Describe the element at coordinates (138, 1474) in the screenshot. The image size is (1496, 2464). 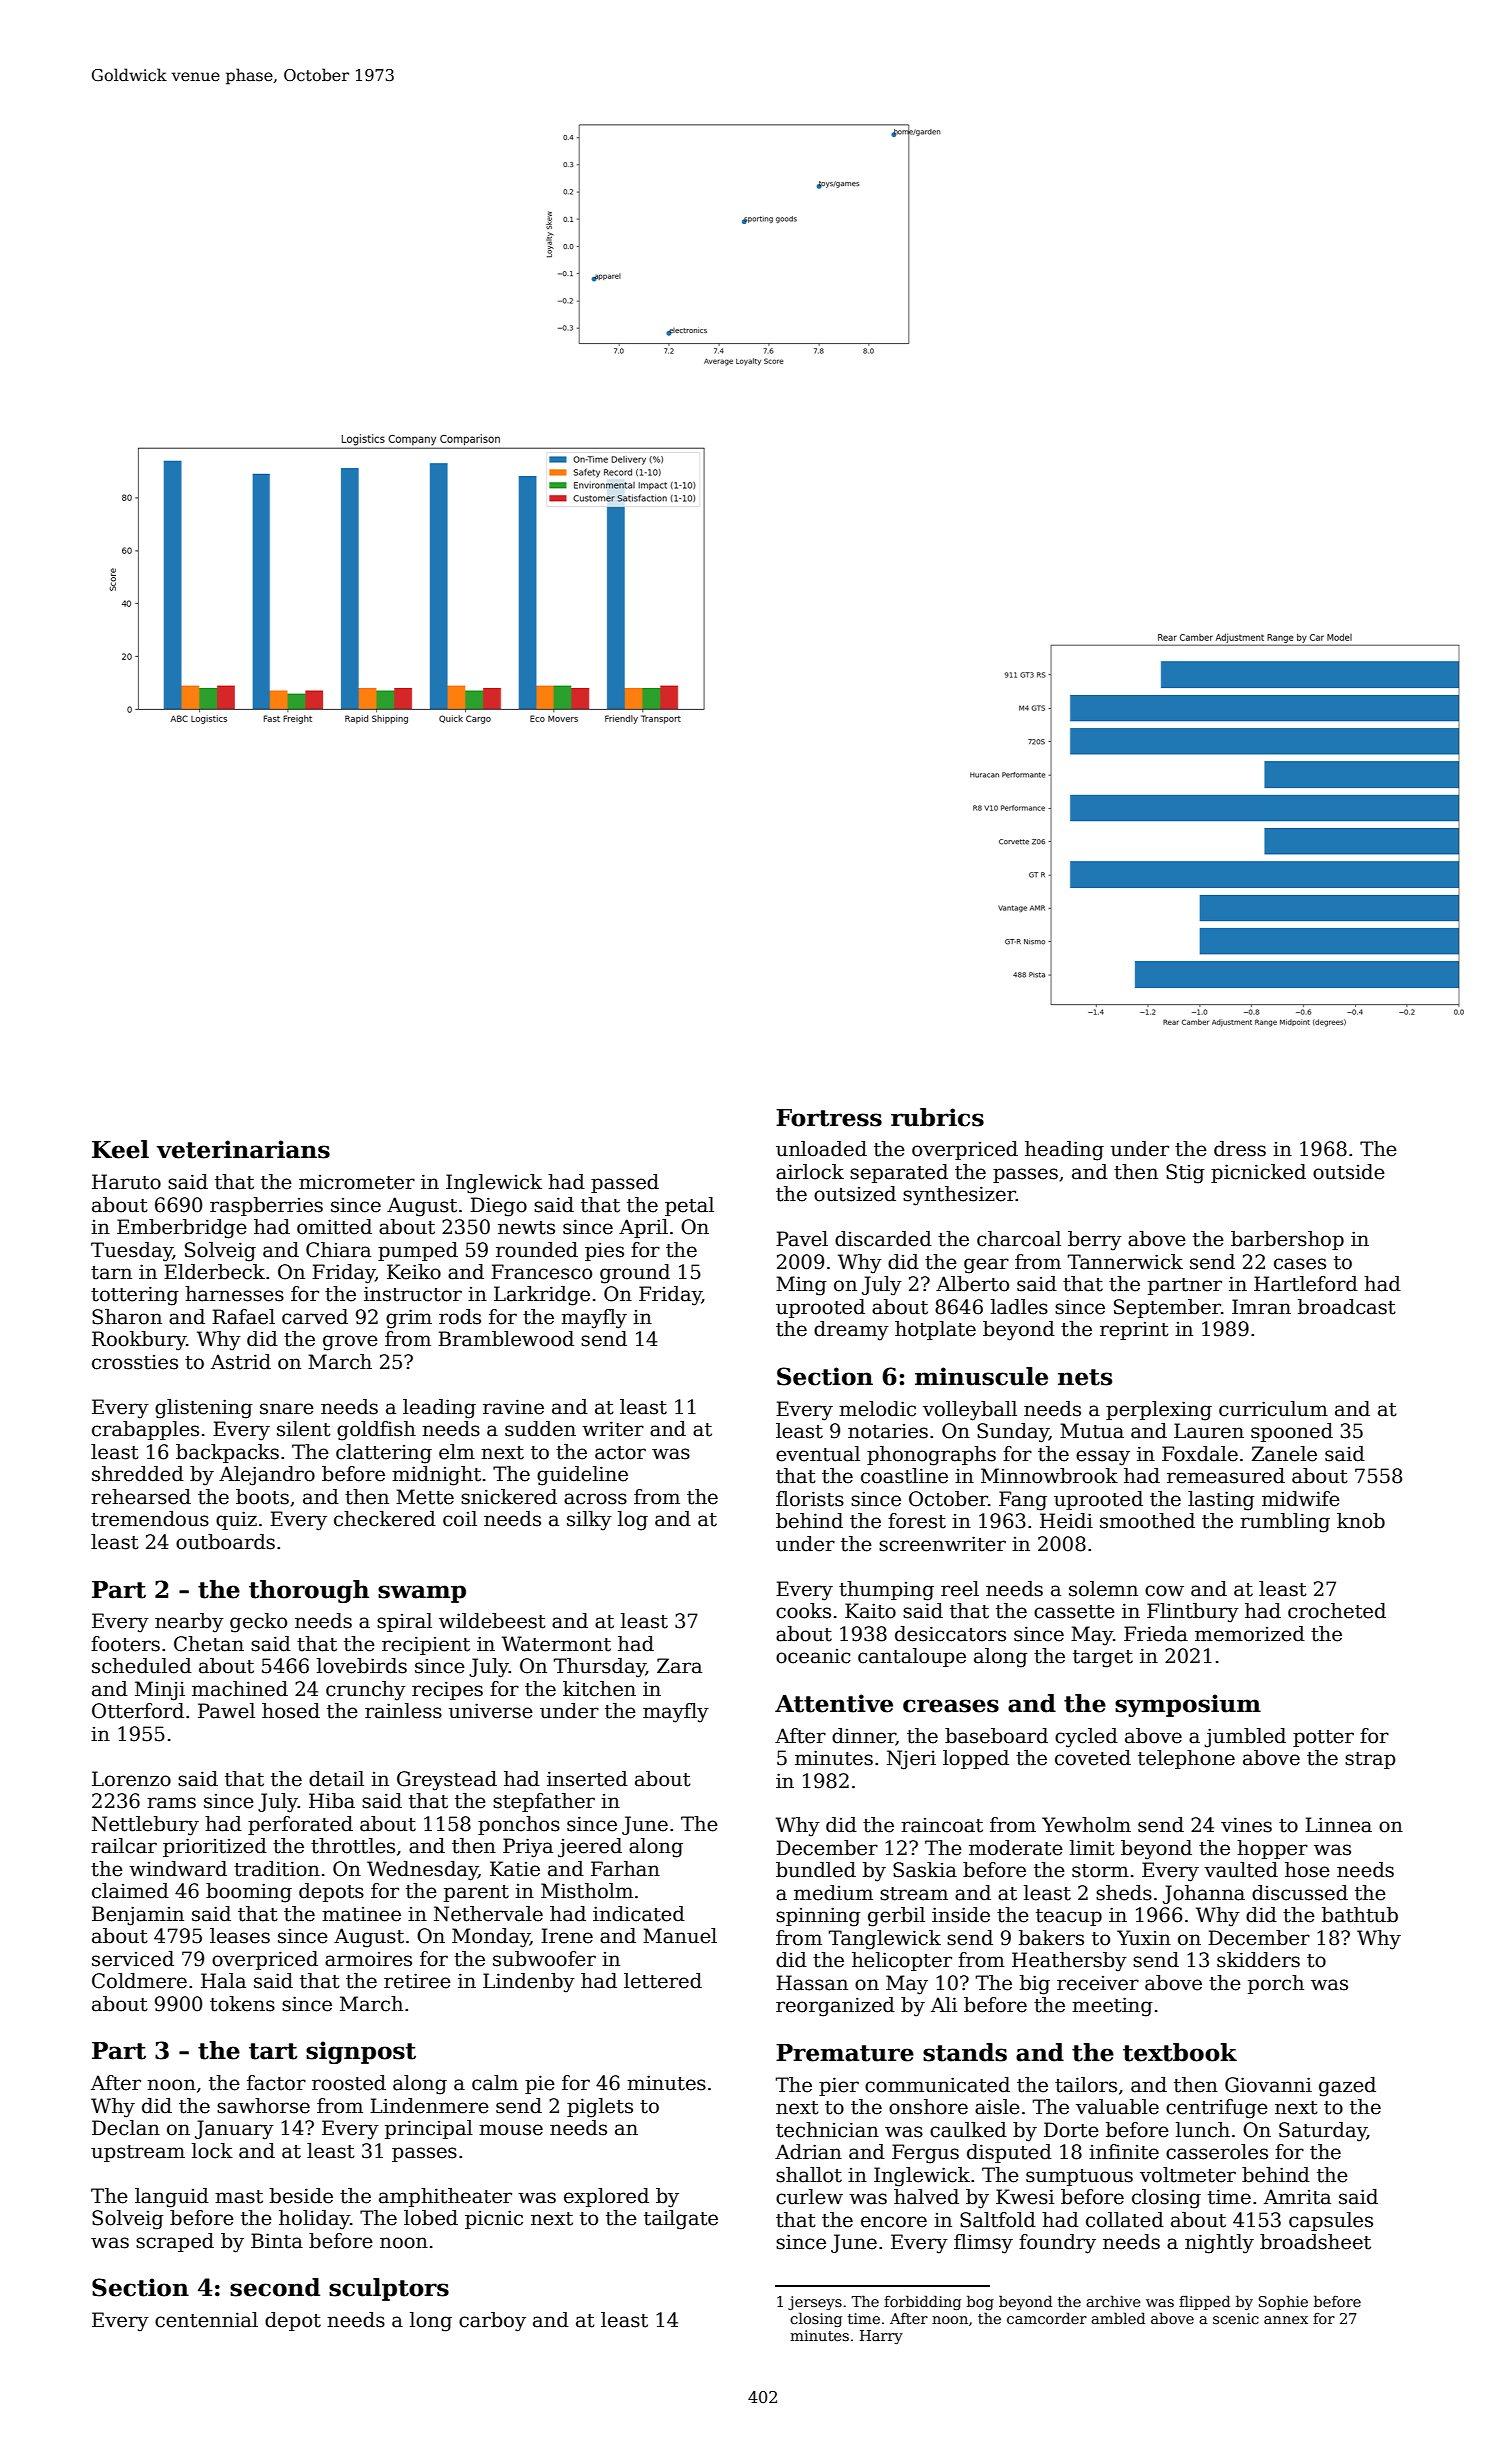
I see `shredded` at that location.
